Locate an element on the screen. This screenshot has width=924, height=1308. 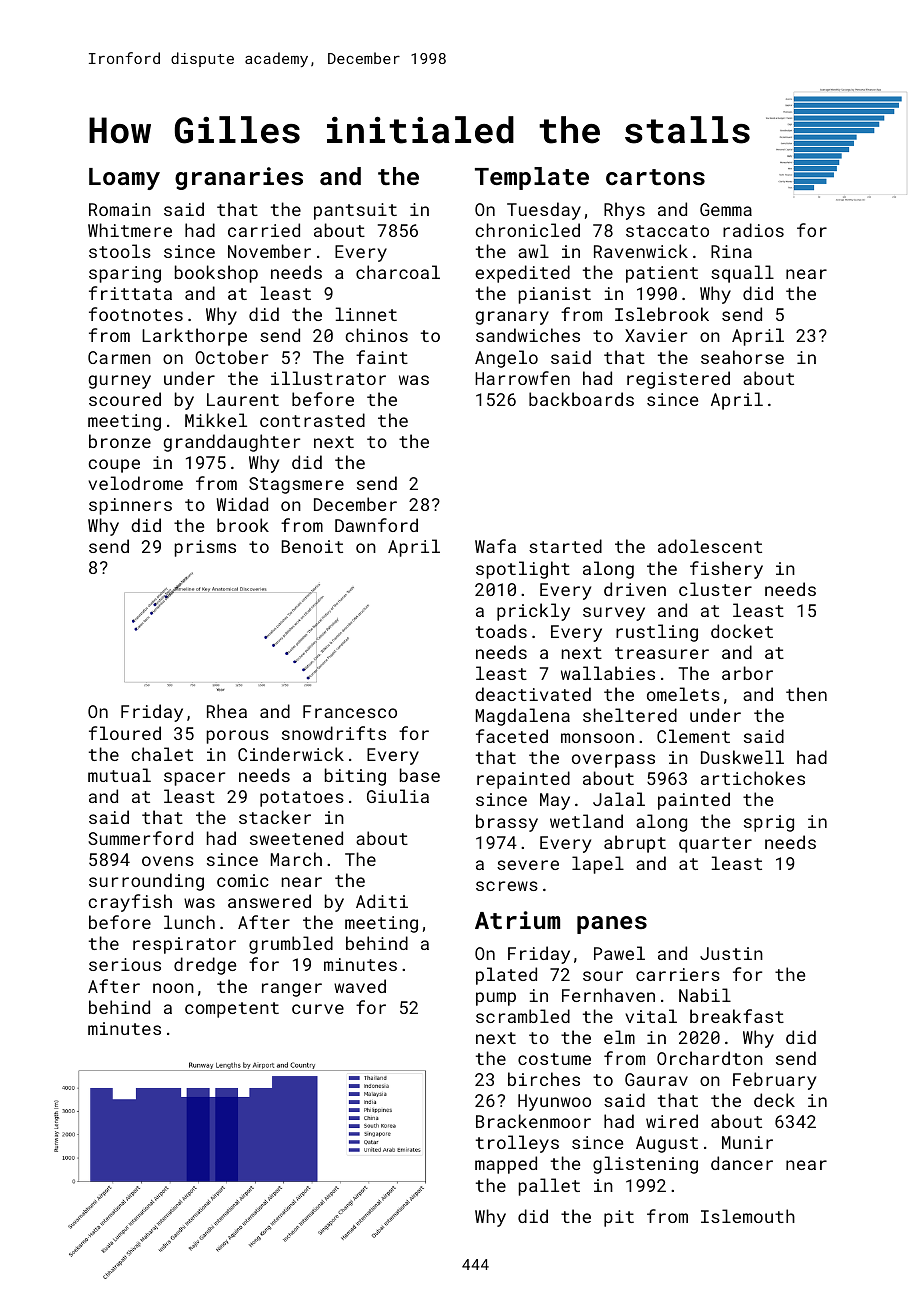
seahorse is located at coordinates (742, 357).
